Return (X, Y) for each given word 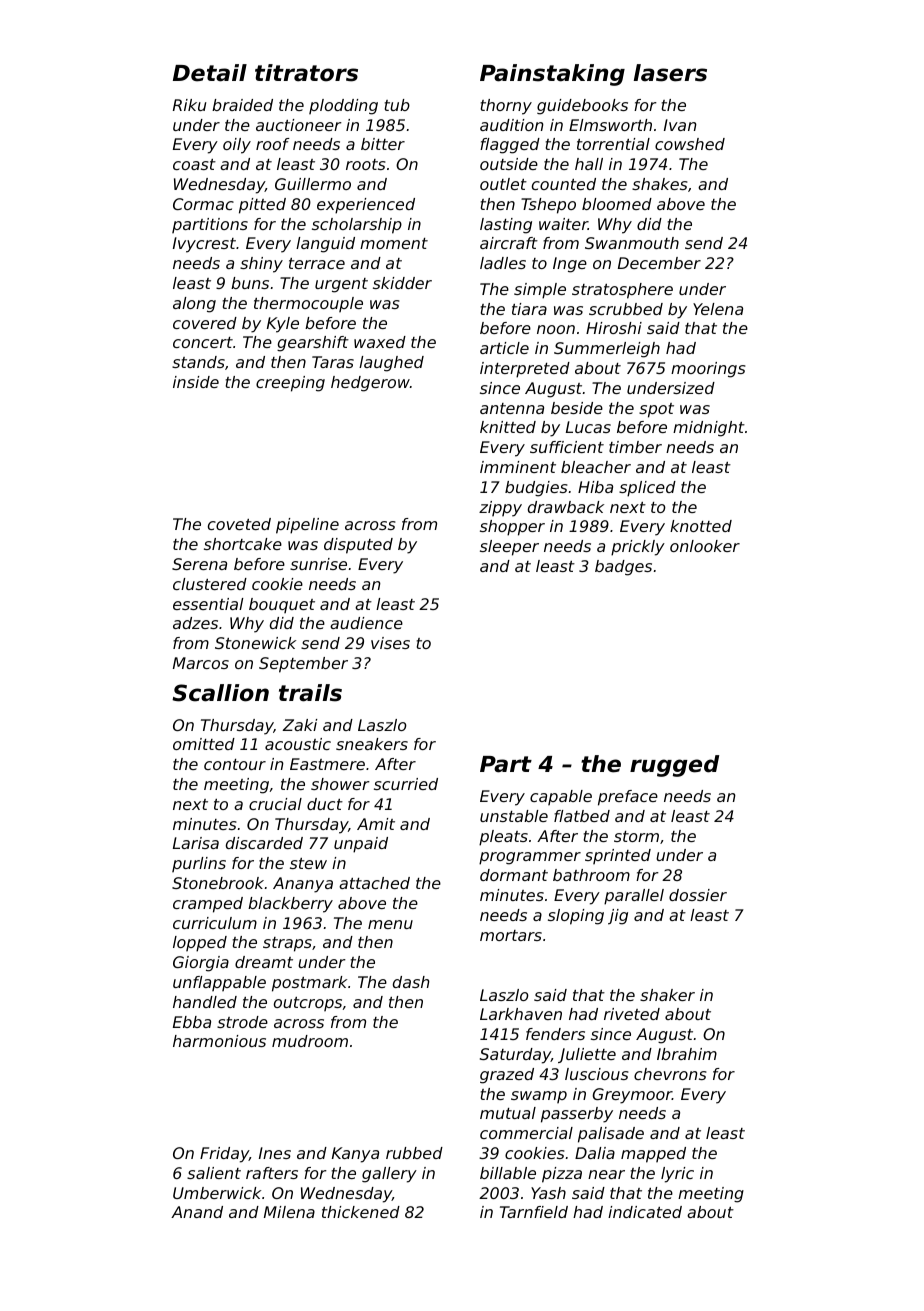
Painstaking (552, 75)
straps (287, 944)
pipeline (307, 526)
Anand (197, 1212)
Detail (210, 73)
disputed (358, 546)
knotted (701, 526)
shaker (667, 995)
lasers (670, 73)
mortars (511, 935)
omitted (204, 744)
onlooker (705, 546)
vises (390, 643)
